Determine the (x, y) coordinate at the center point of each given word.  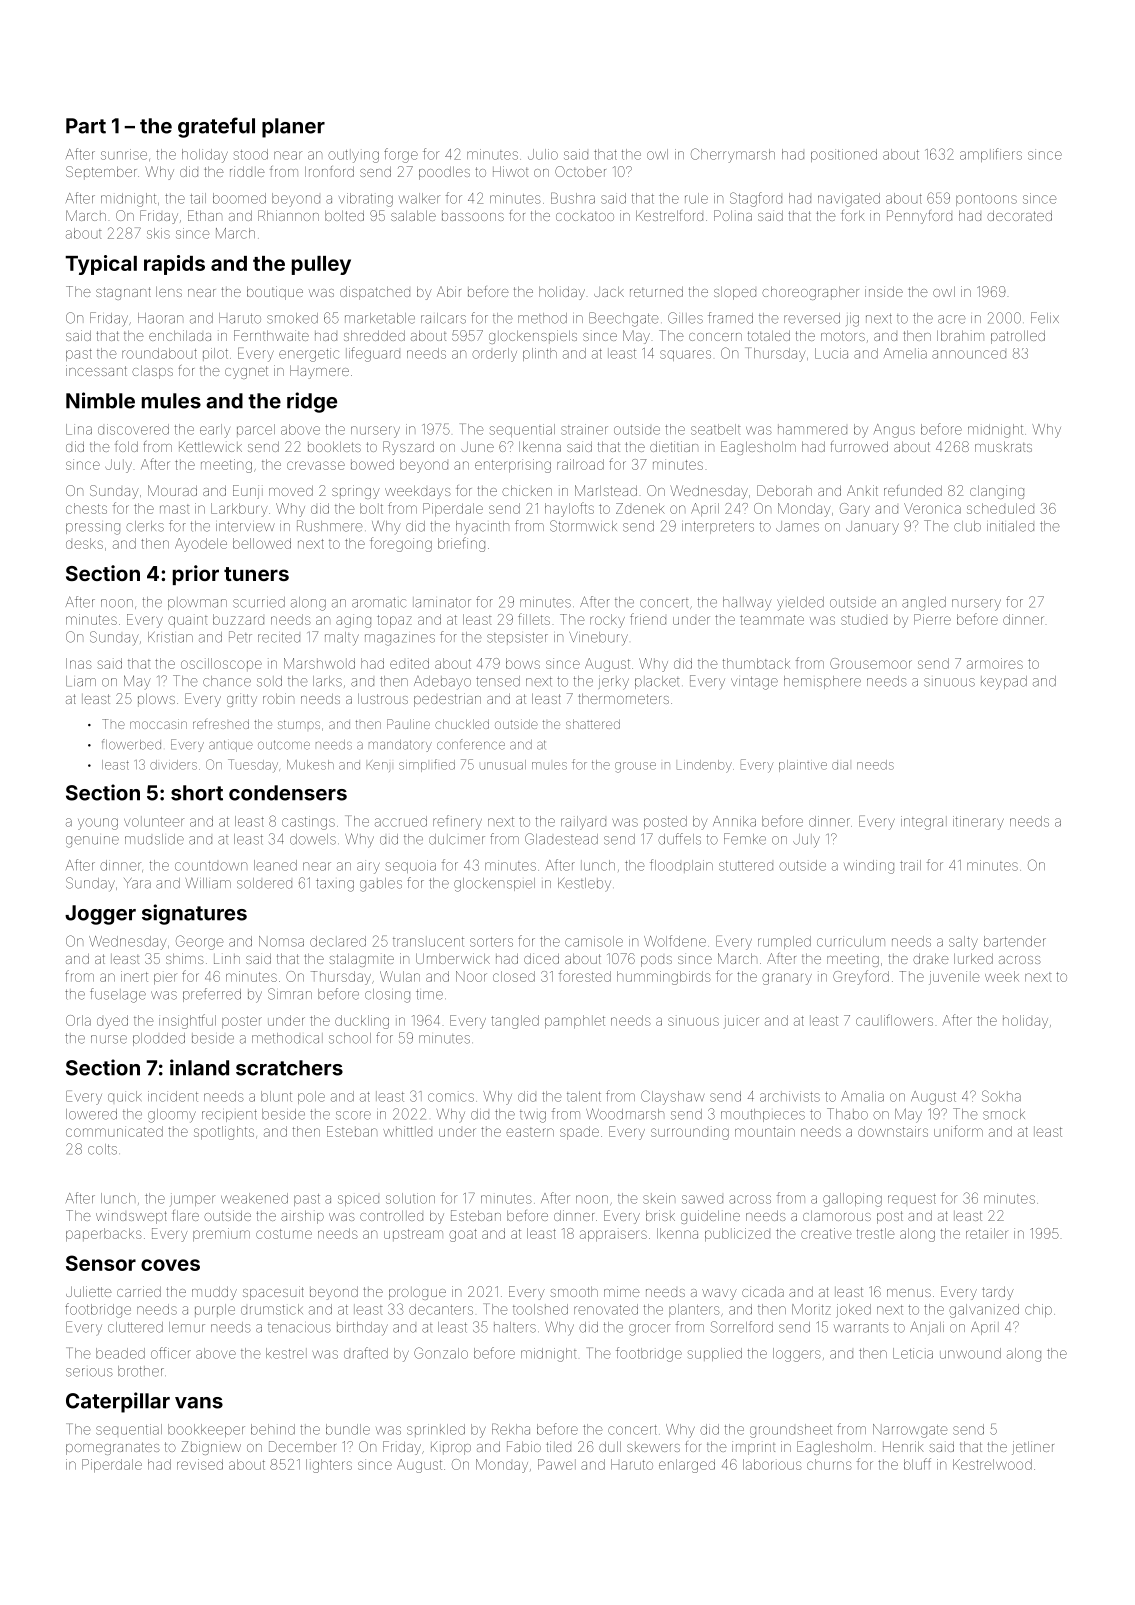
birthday (362, 1329)
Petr (240, 637)
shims (184, 958)
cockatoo (585, 216)
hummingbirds (664, 978)
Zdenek (640, 508)
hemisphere (822, 682)
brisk (660, 1215)
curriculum (851, 941)
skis (158, 233)
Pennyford (919, 217)
